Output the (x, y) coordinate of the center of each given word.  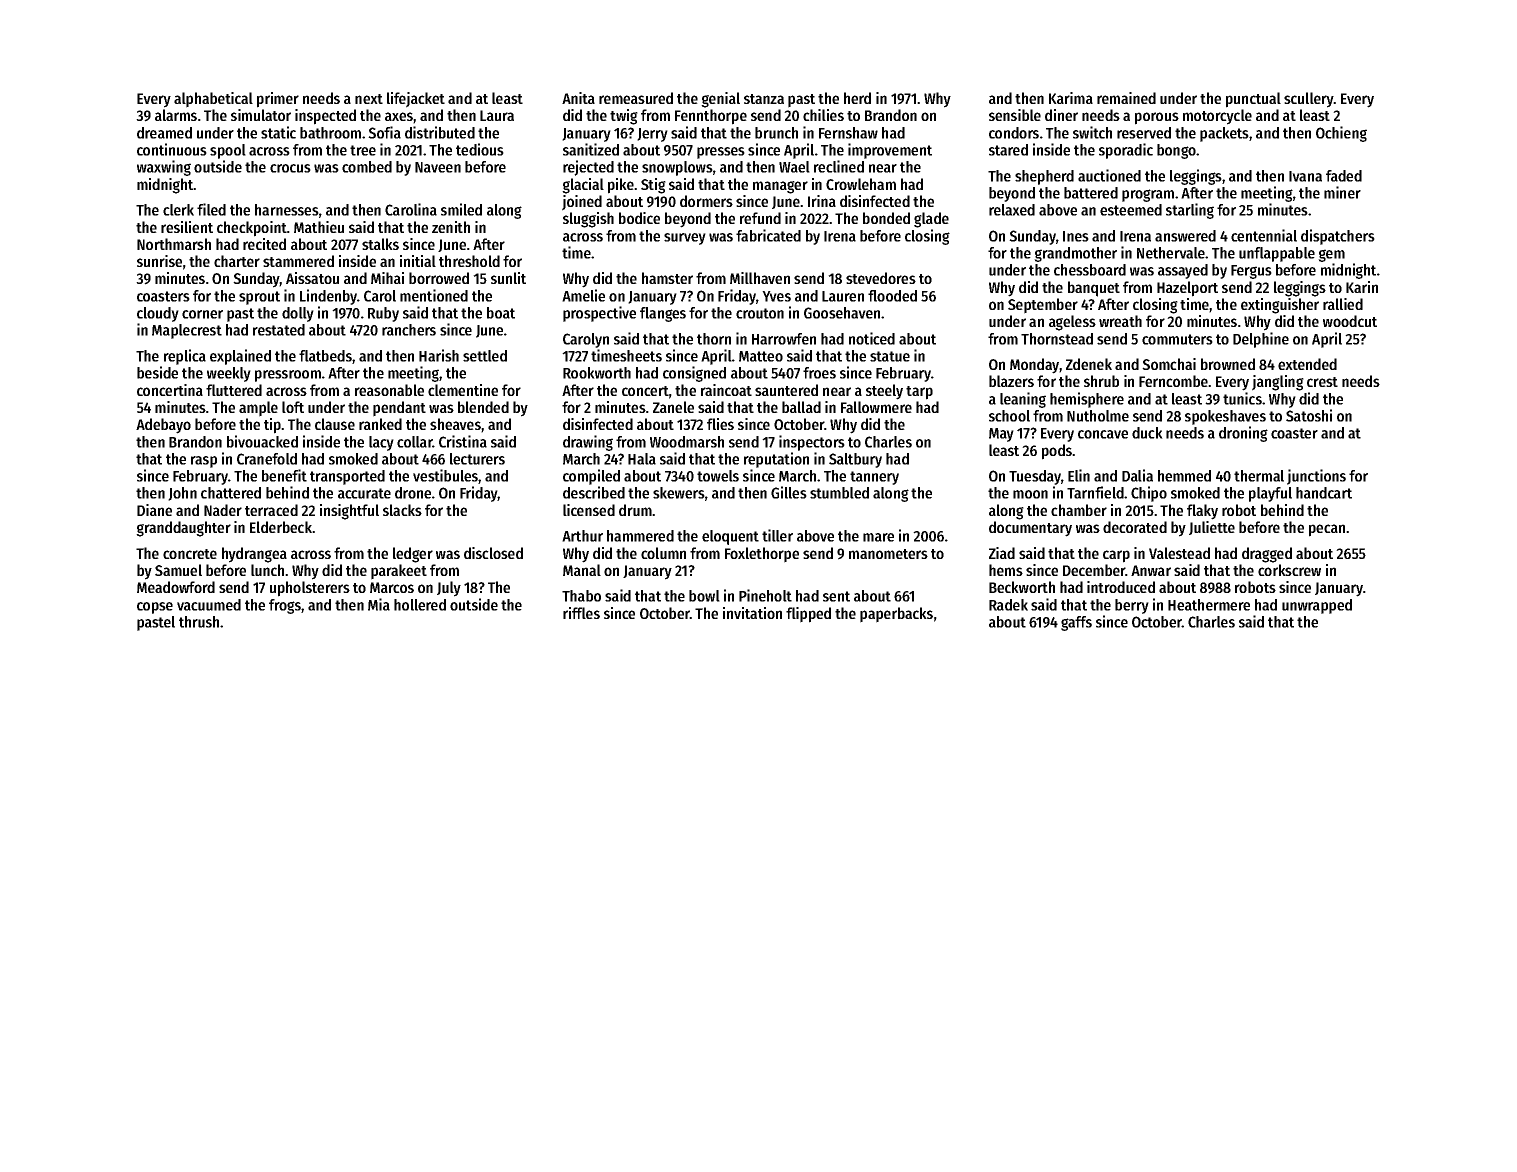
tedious (480, 149)
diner (1061, 115)
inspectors (812, 443)
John (182, 494)
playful (1270, 494)
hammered (640, 536)
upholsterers (310, 589)
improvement (890, 151)
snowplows (677, 168)
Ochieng (1341, 134)
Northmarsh (174, 244)
